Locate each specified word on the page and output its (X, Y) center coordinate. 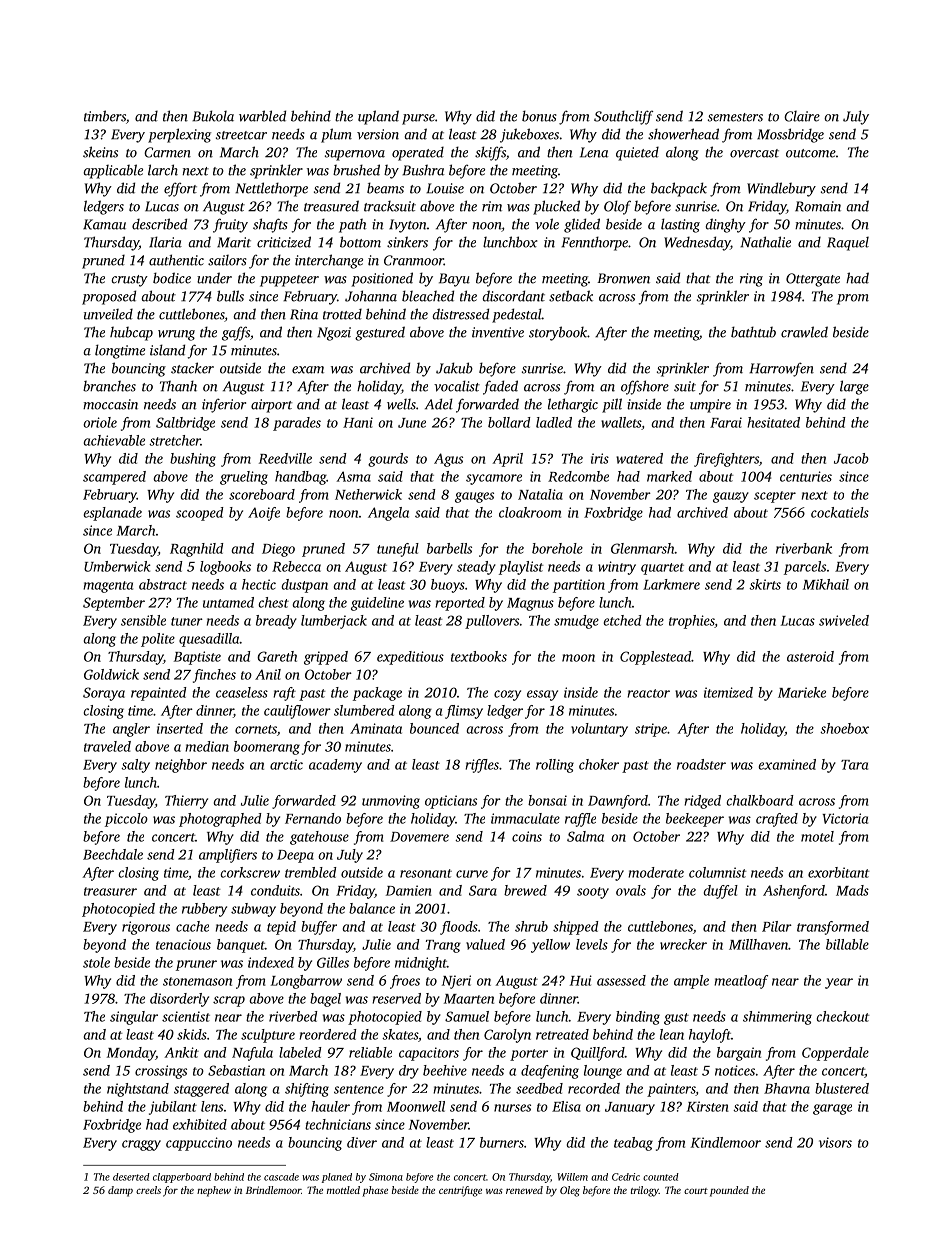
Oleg (570, 1191)
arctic (286, 764)
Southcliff (623, 117)
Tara (854, 765)
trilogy (645, 1191)
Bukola (213, 116)
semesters (735, 117)
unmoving (391, 802)
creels (148, 1190)
